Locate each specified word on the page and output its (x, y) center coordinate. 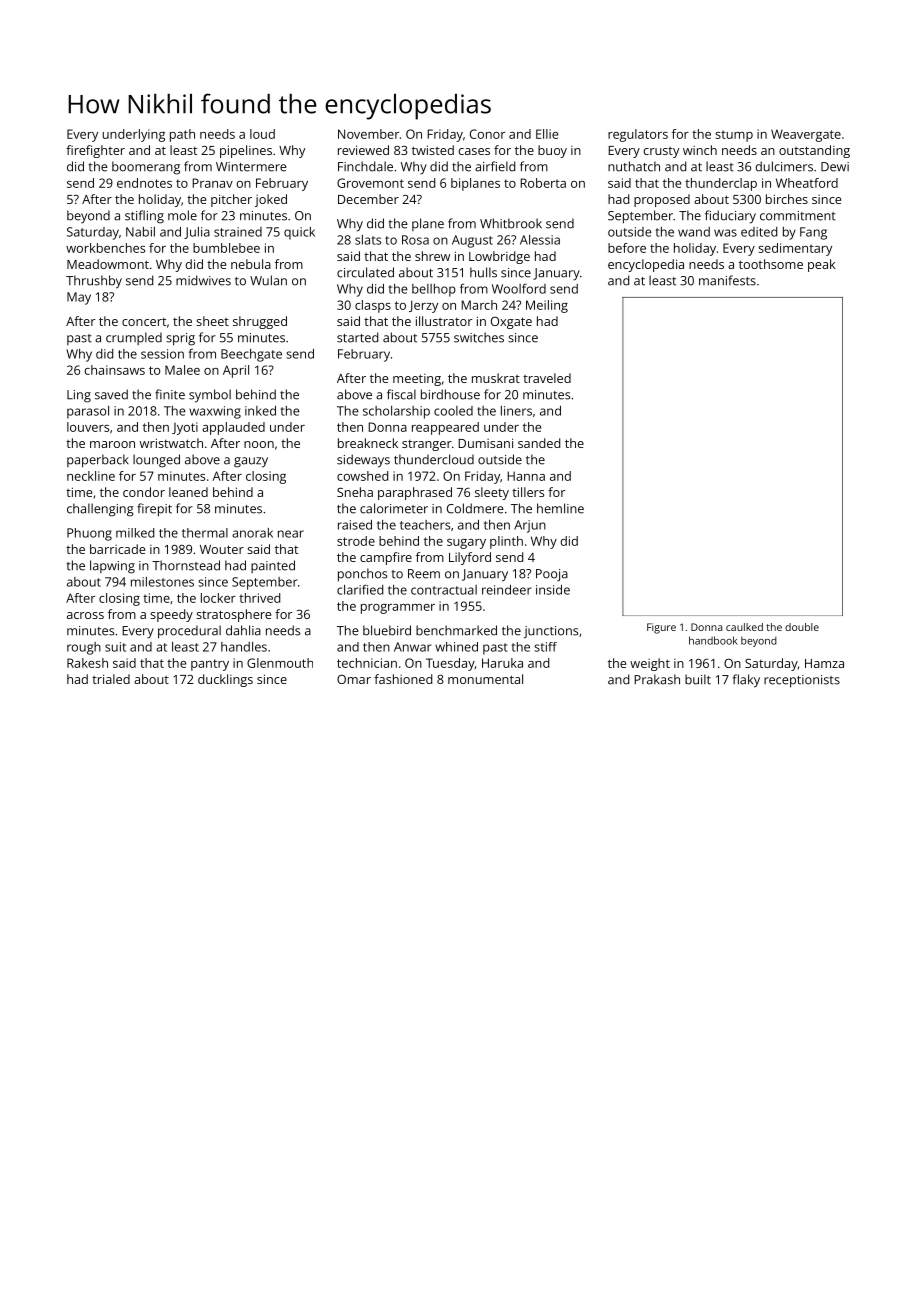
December (368, 199)
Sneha (355, 492)
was (725, 233)
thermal (205, 533)
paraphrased (415, 493)
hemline (560, 508)
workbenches (105, 248)
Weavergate (806, 135)
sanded (539, 443)
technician (367, 663)
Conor (487, 134)
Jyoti (185, 428)
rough (84, 648)
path (182, 135)
